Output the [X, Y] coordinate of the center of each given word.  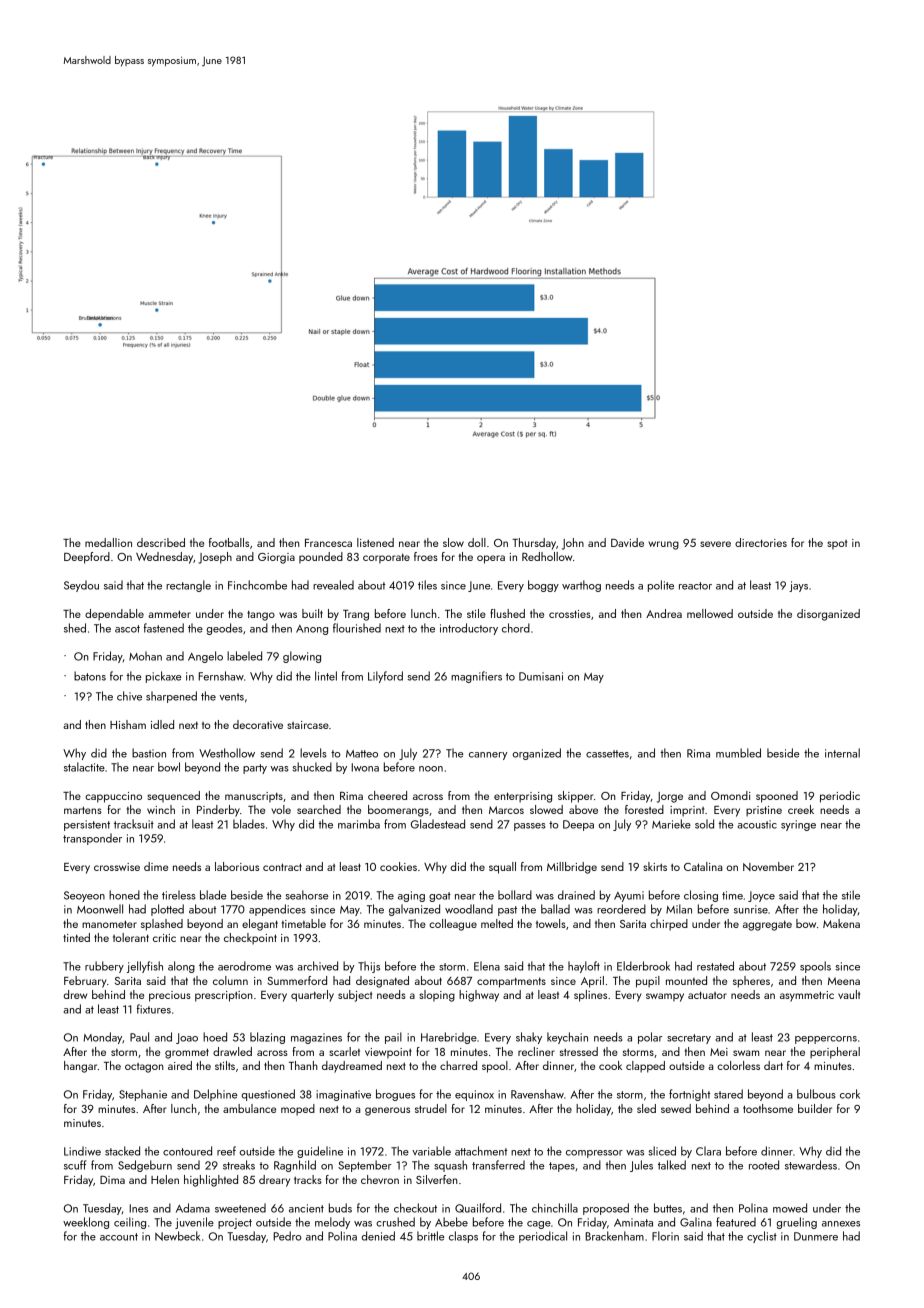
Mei [719, 1052]
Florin [665, 1236]
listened [375, 542]
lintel [326, 676]
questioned [268, 1095]
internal [842, 753]
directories [761, 542]
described [161, 542]
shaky [529, 1038]
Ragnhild [295, 1166]
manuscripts [254, 797]
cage [539, 1225]
